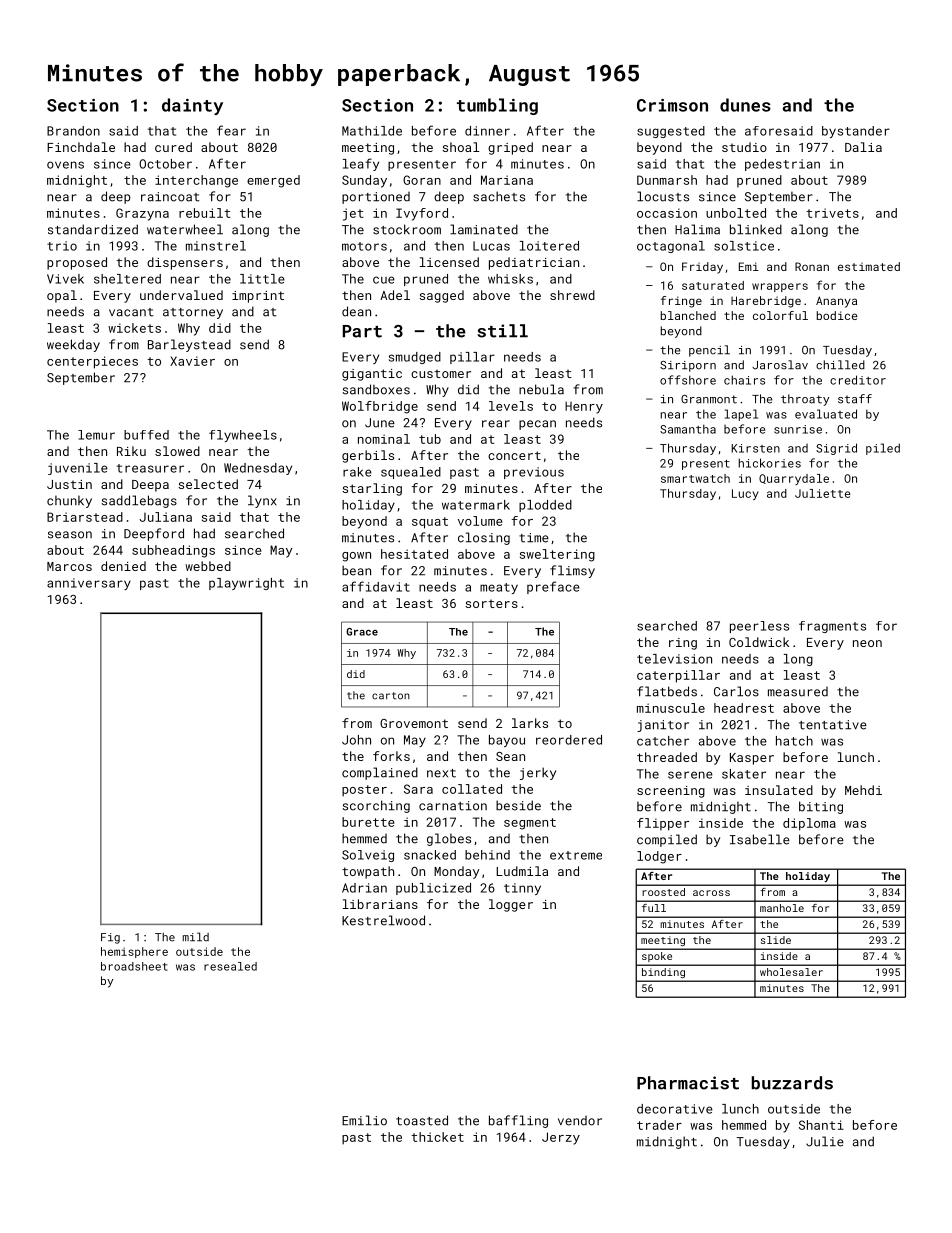 The height and width of the screenshot is (1233, 952). Describe the element at coordinates (391, 696) in the screenshot. I see `carton` at that location.
